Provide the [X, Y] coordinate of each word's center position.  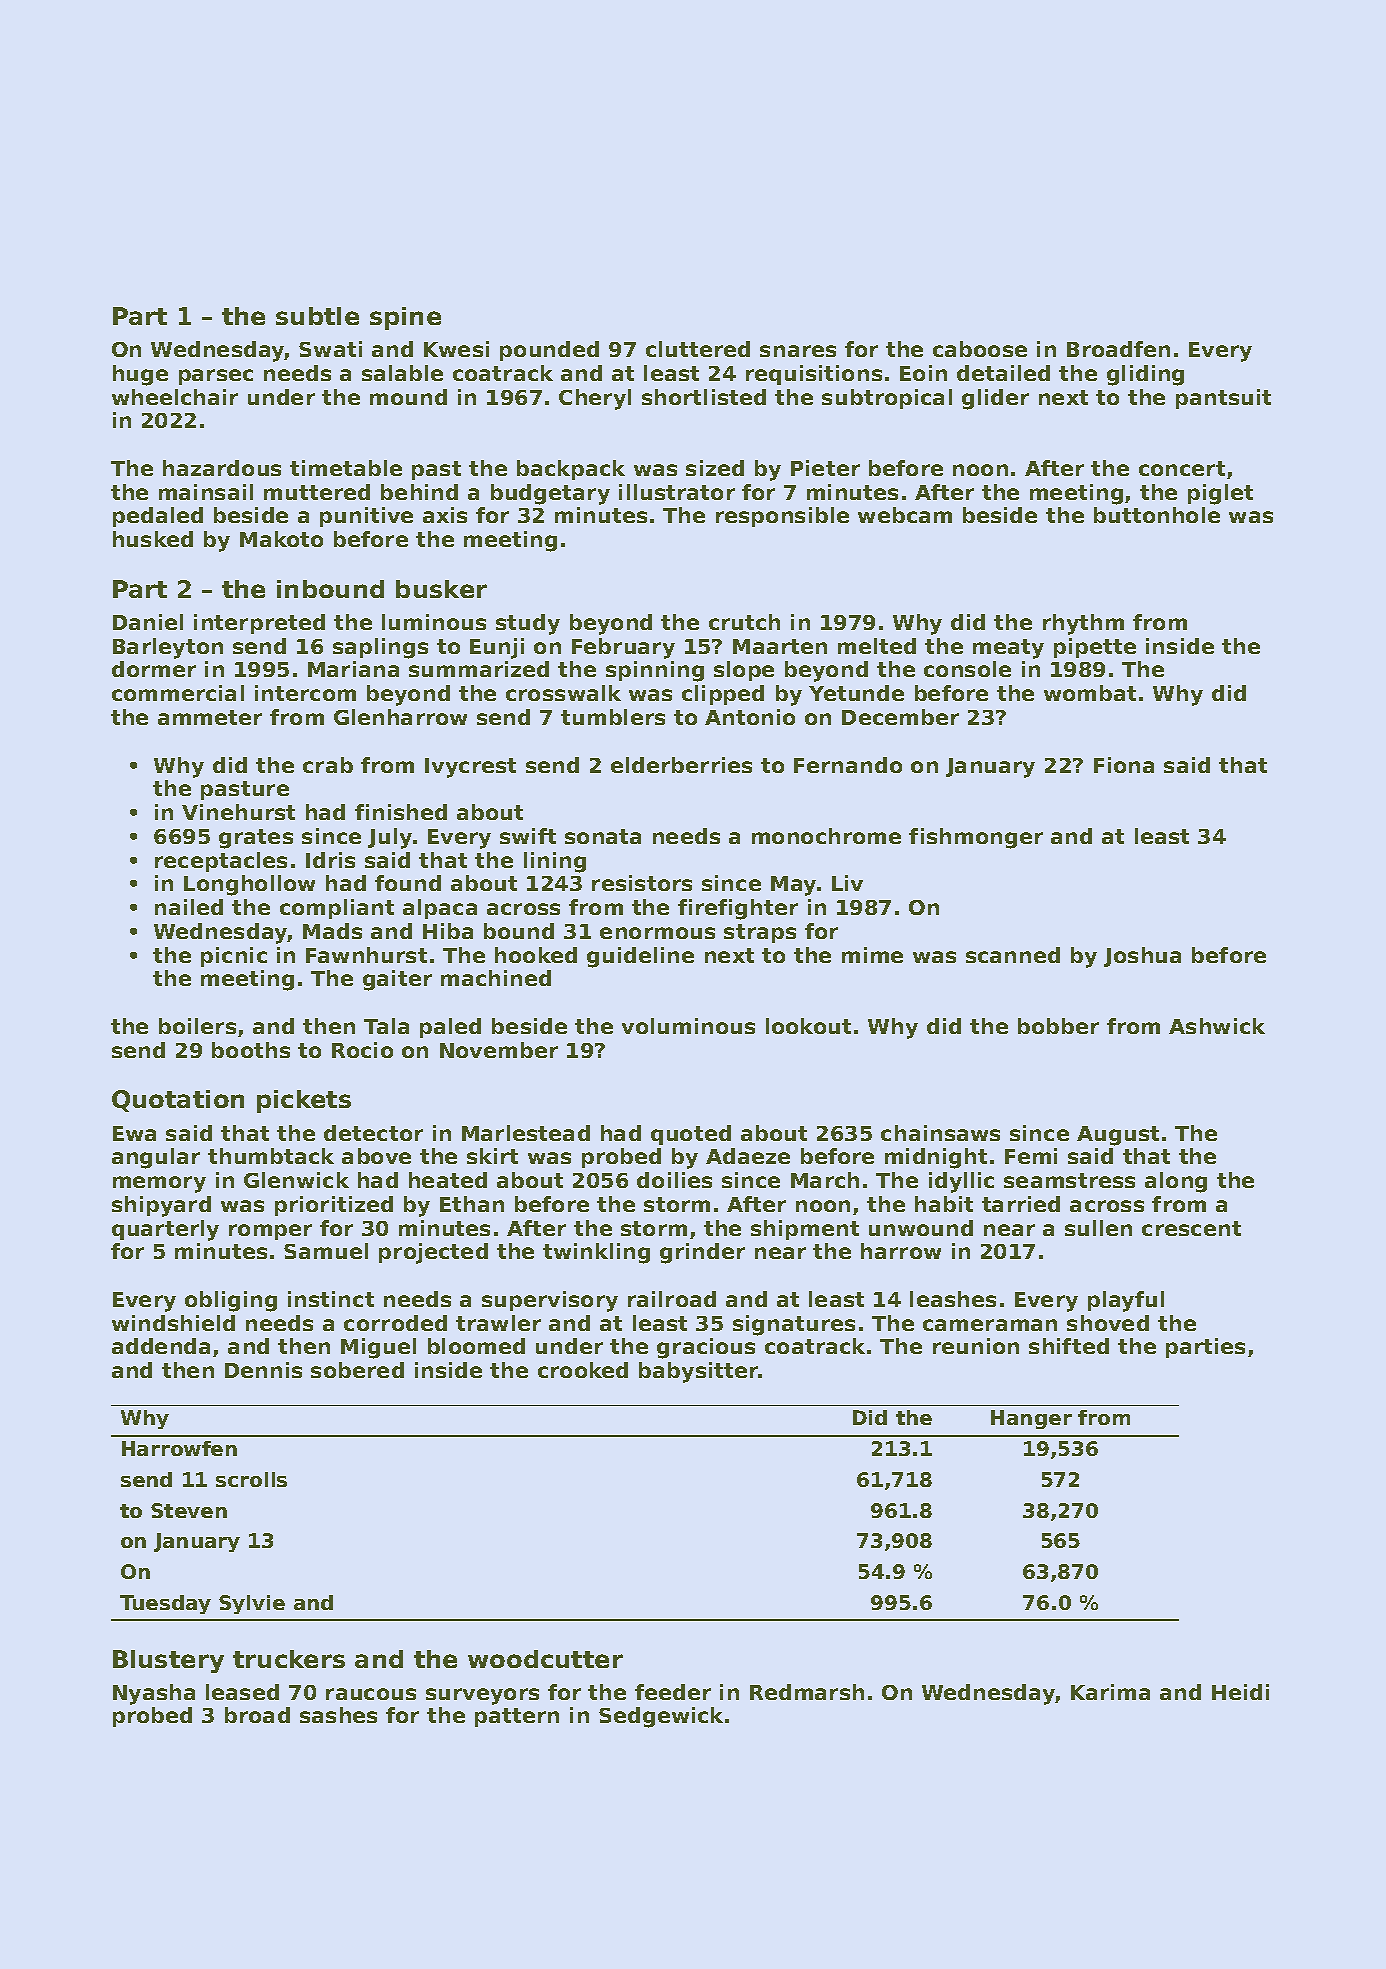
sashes [338, 1715]
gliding [1145, 375]
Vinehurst [238, 812]
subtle [317, 316]
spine [405, 318]
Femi [1031, 1156]
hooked [536, 955]
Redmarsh [807, 1692]
